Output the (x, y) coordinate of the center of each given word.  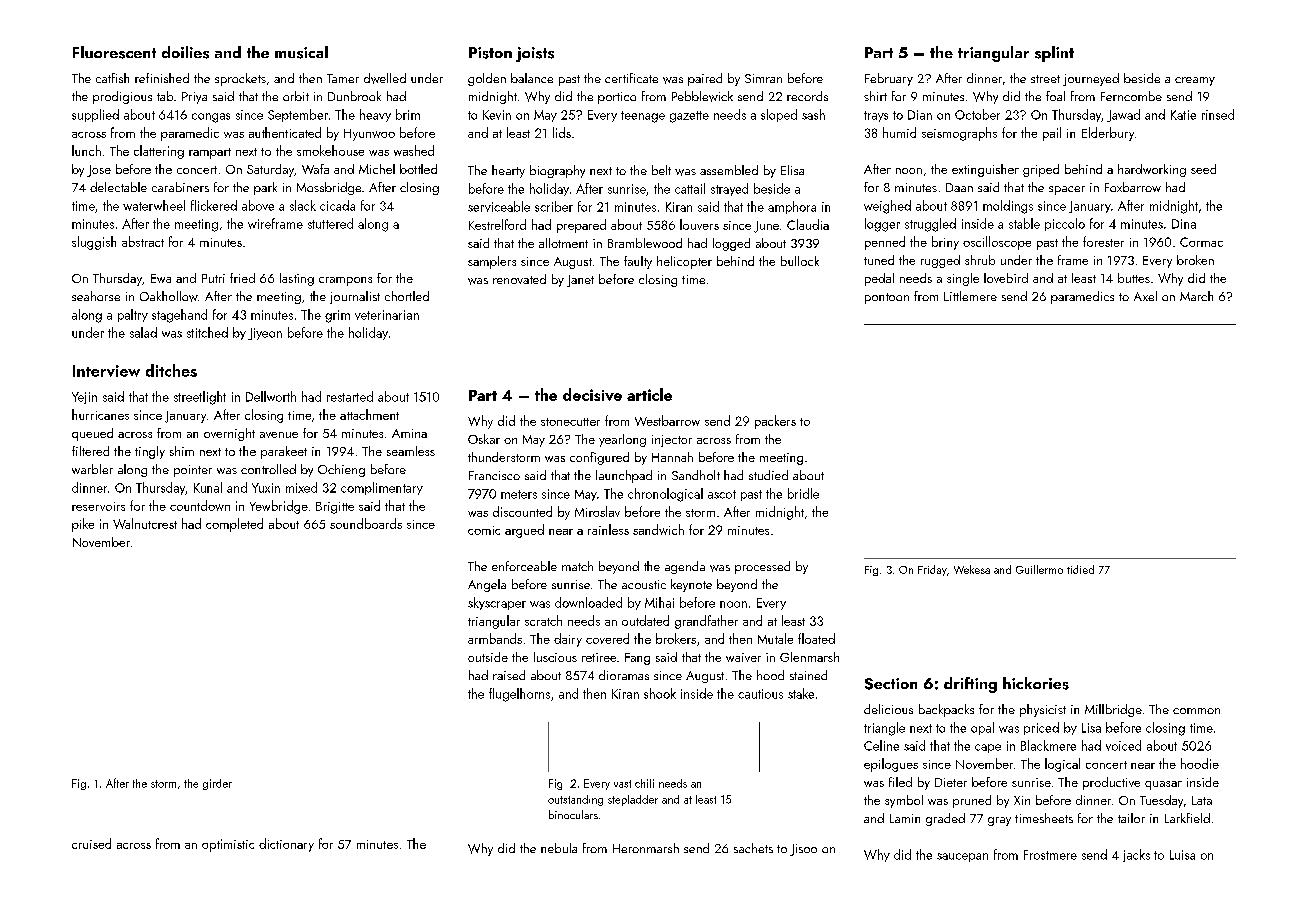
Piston (490, 53)
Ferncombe (1131, 96)
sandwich (658, 529)
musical (301, 52)
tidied (1080, 569)
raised (509, 675)
